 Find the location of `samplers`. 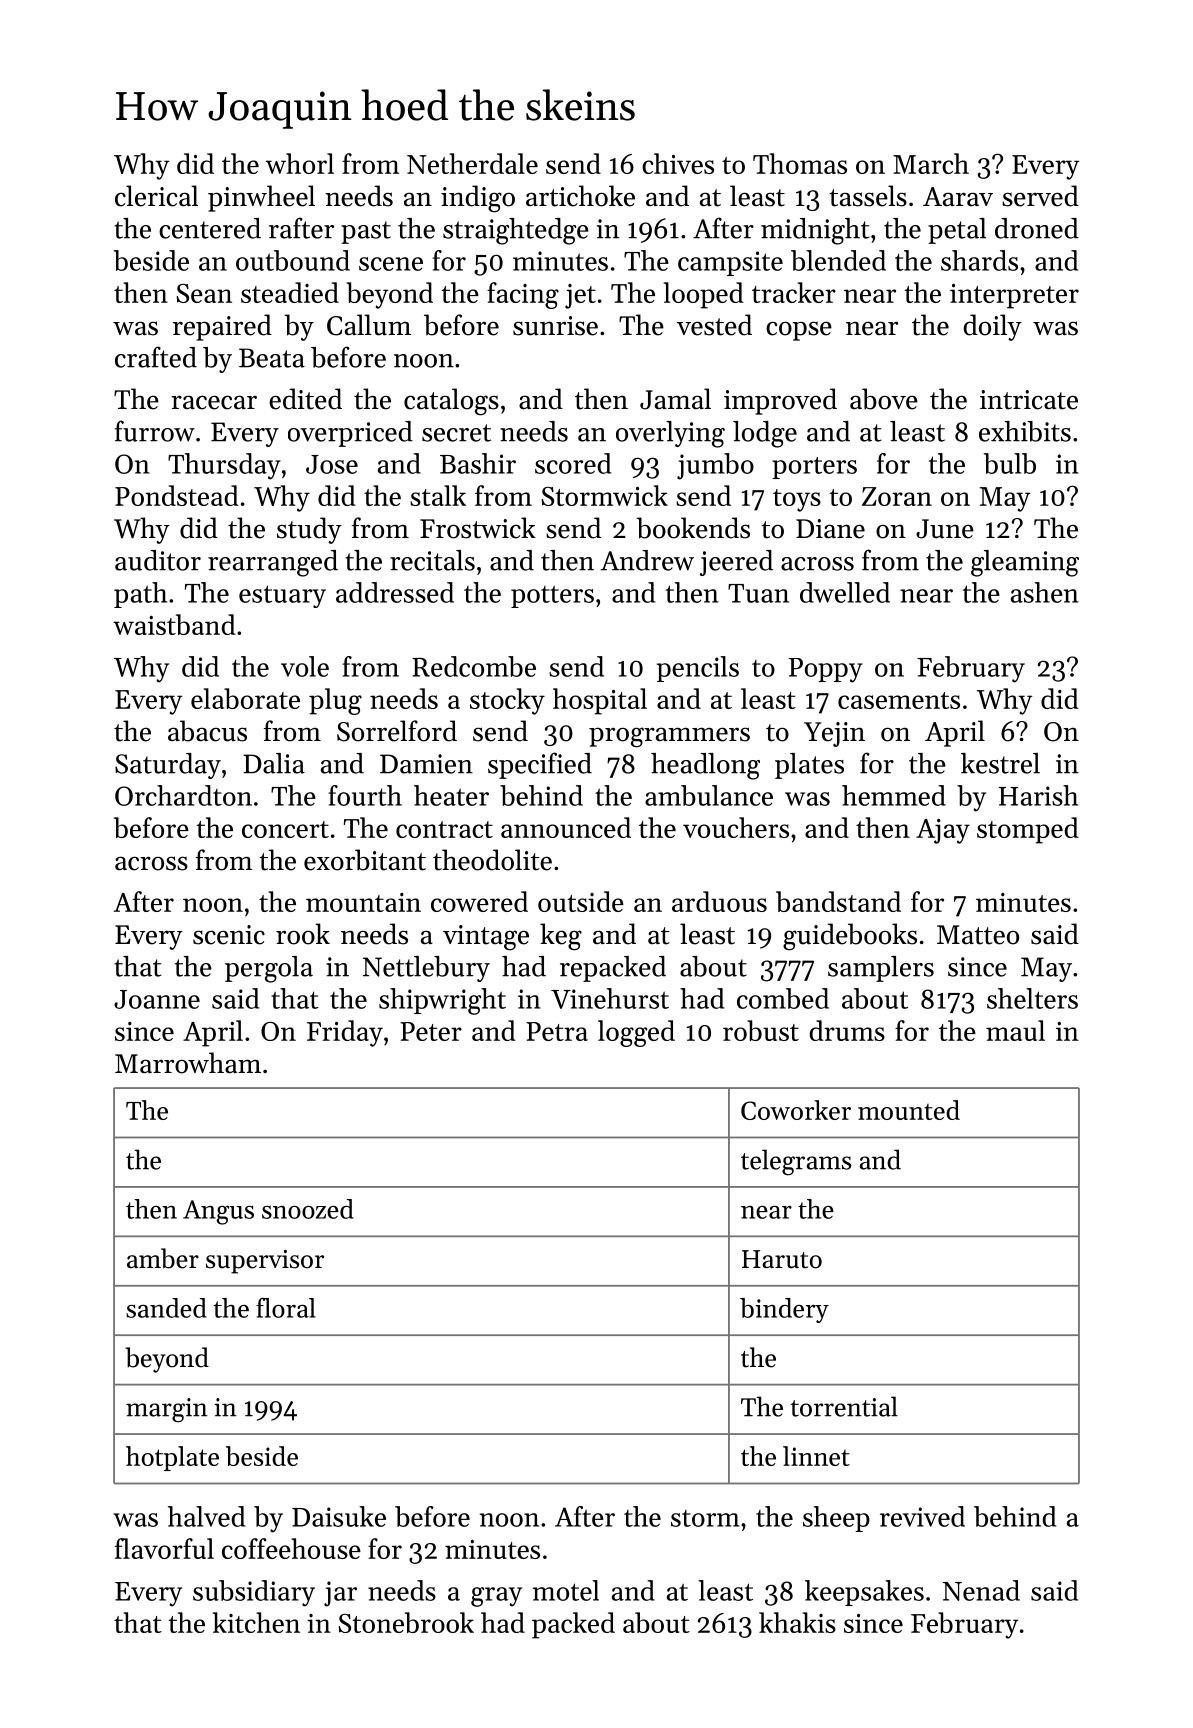

samplers is located at coordinates (881, 969).
